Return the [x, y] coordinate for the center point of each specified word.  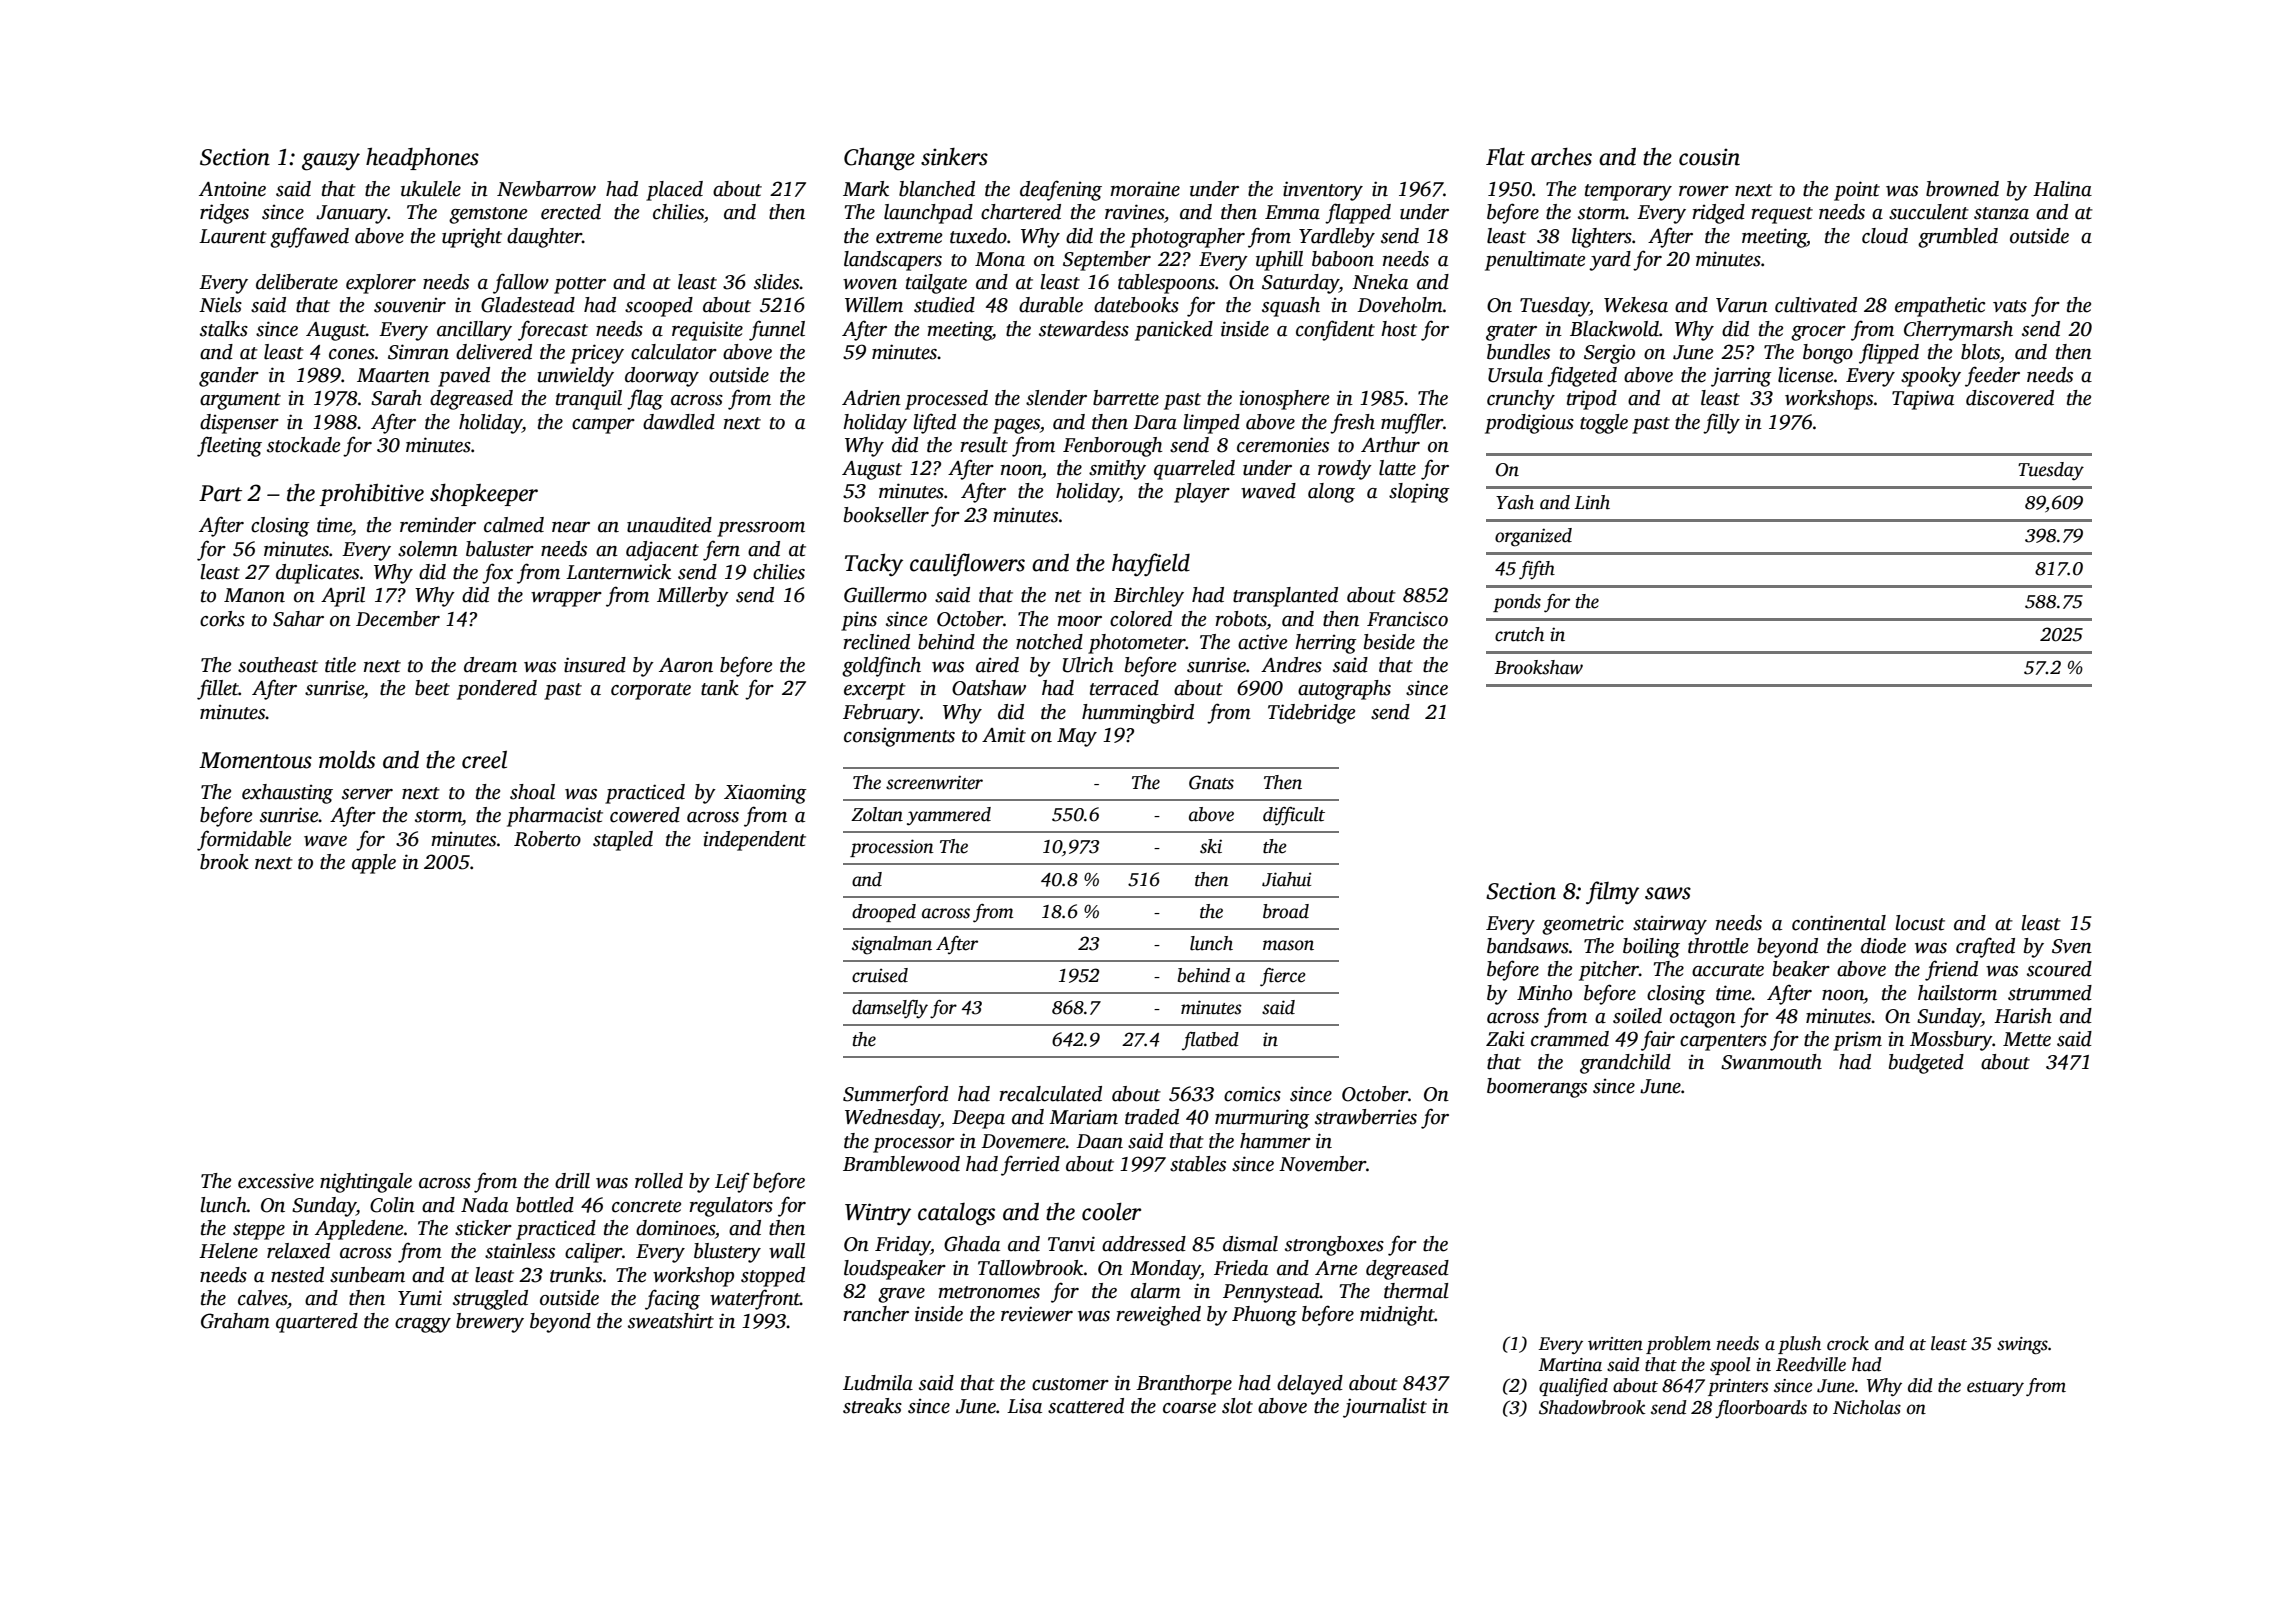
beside [1389, 642]
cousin [1709, 157]
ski [1211, 846]
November [1322, 1164]
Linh [1592, 502]
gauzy [331, 162]
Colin [392, 1205]
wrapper [566, 599]
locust [1920, 923]
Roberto [547, 839]
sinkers [954, 157]
